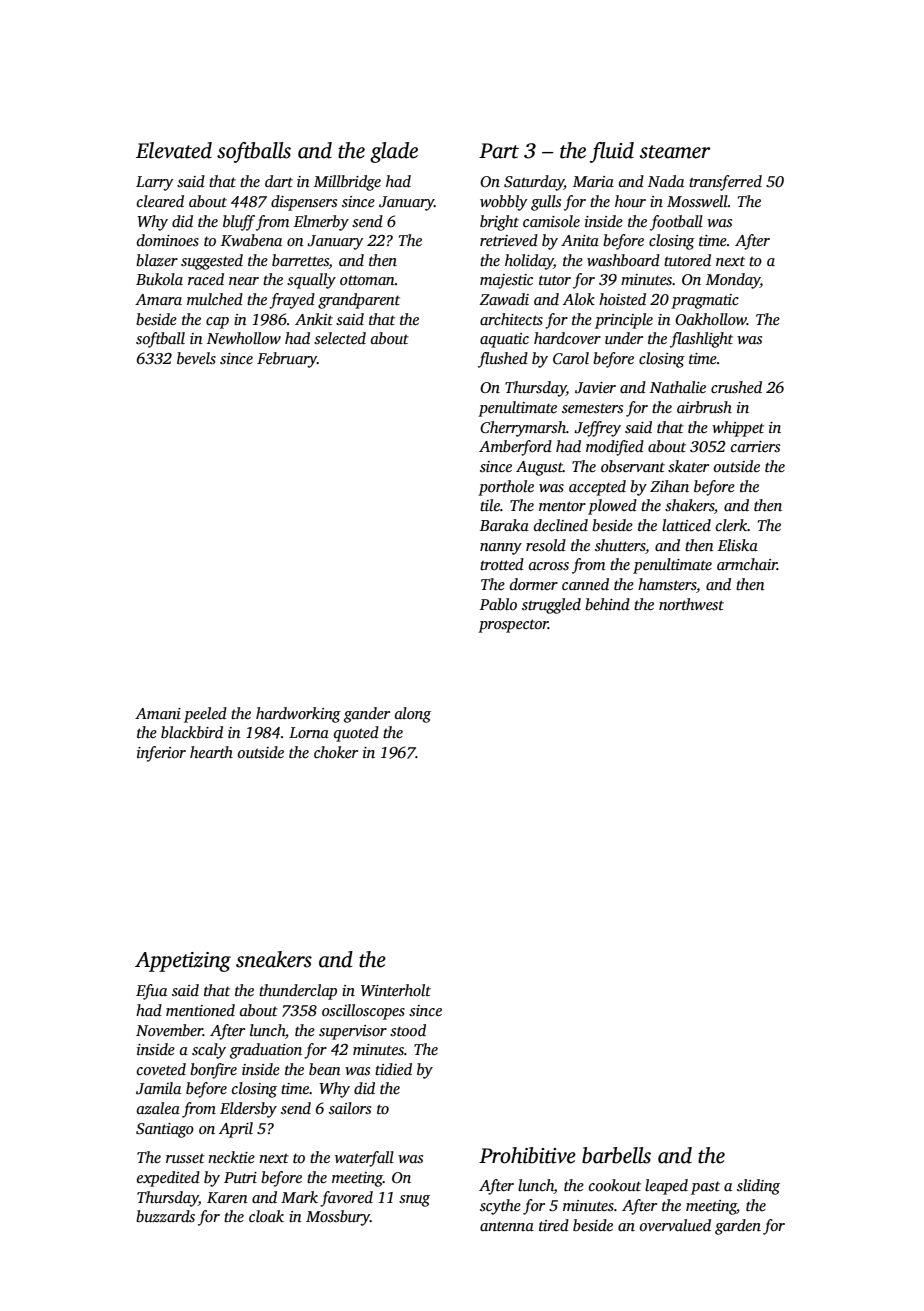 The height and width of the page is (1311, 924). Describe the element at coordinates (196, 358) in the page. I see `bevels` at that location.
